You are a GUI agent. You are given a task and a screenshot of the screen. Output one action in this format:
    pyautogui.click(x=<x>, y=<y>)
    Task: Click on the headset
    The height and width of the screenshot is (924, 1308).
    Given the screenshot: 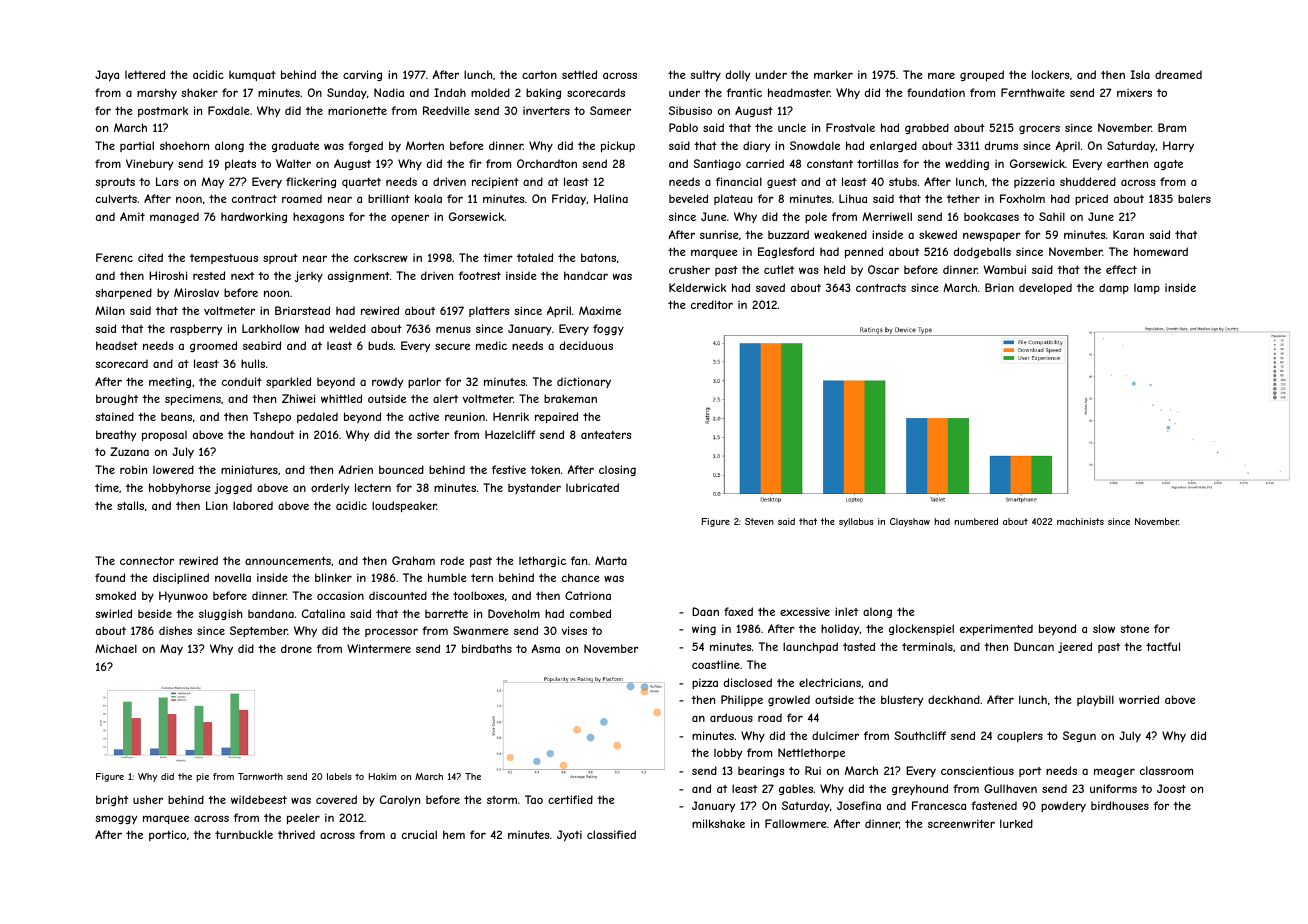 What is the action you would take?
    pyautogui.click(x=117, y=345)
